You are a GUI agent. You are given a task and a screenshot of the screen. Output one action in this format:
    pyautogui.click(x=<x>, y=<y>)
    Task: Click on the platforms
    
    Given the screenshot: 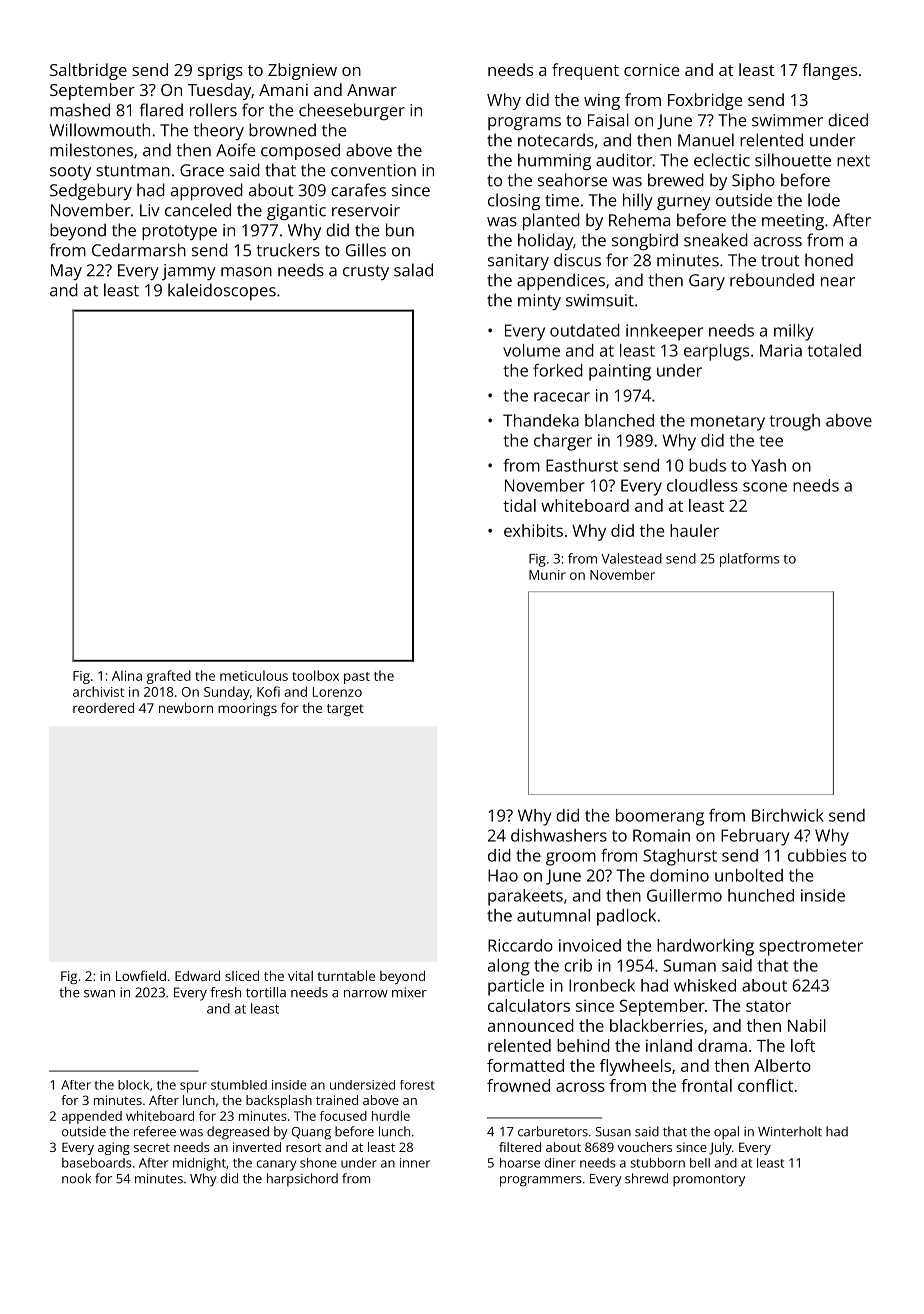 What is the action you would take?
    pyautogui.click(x=750, y=560)
